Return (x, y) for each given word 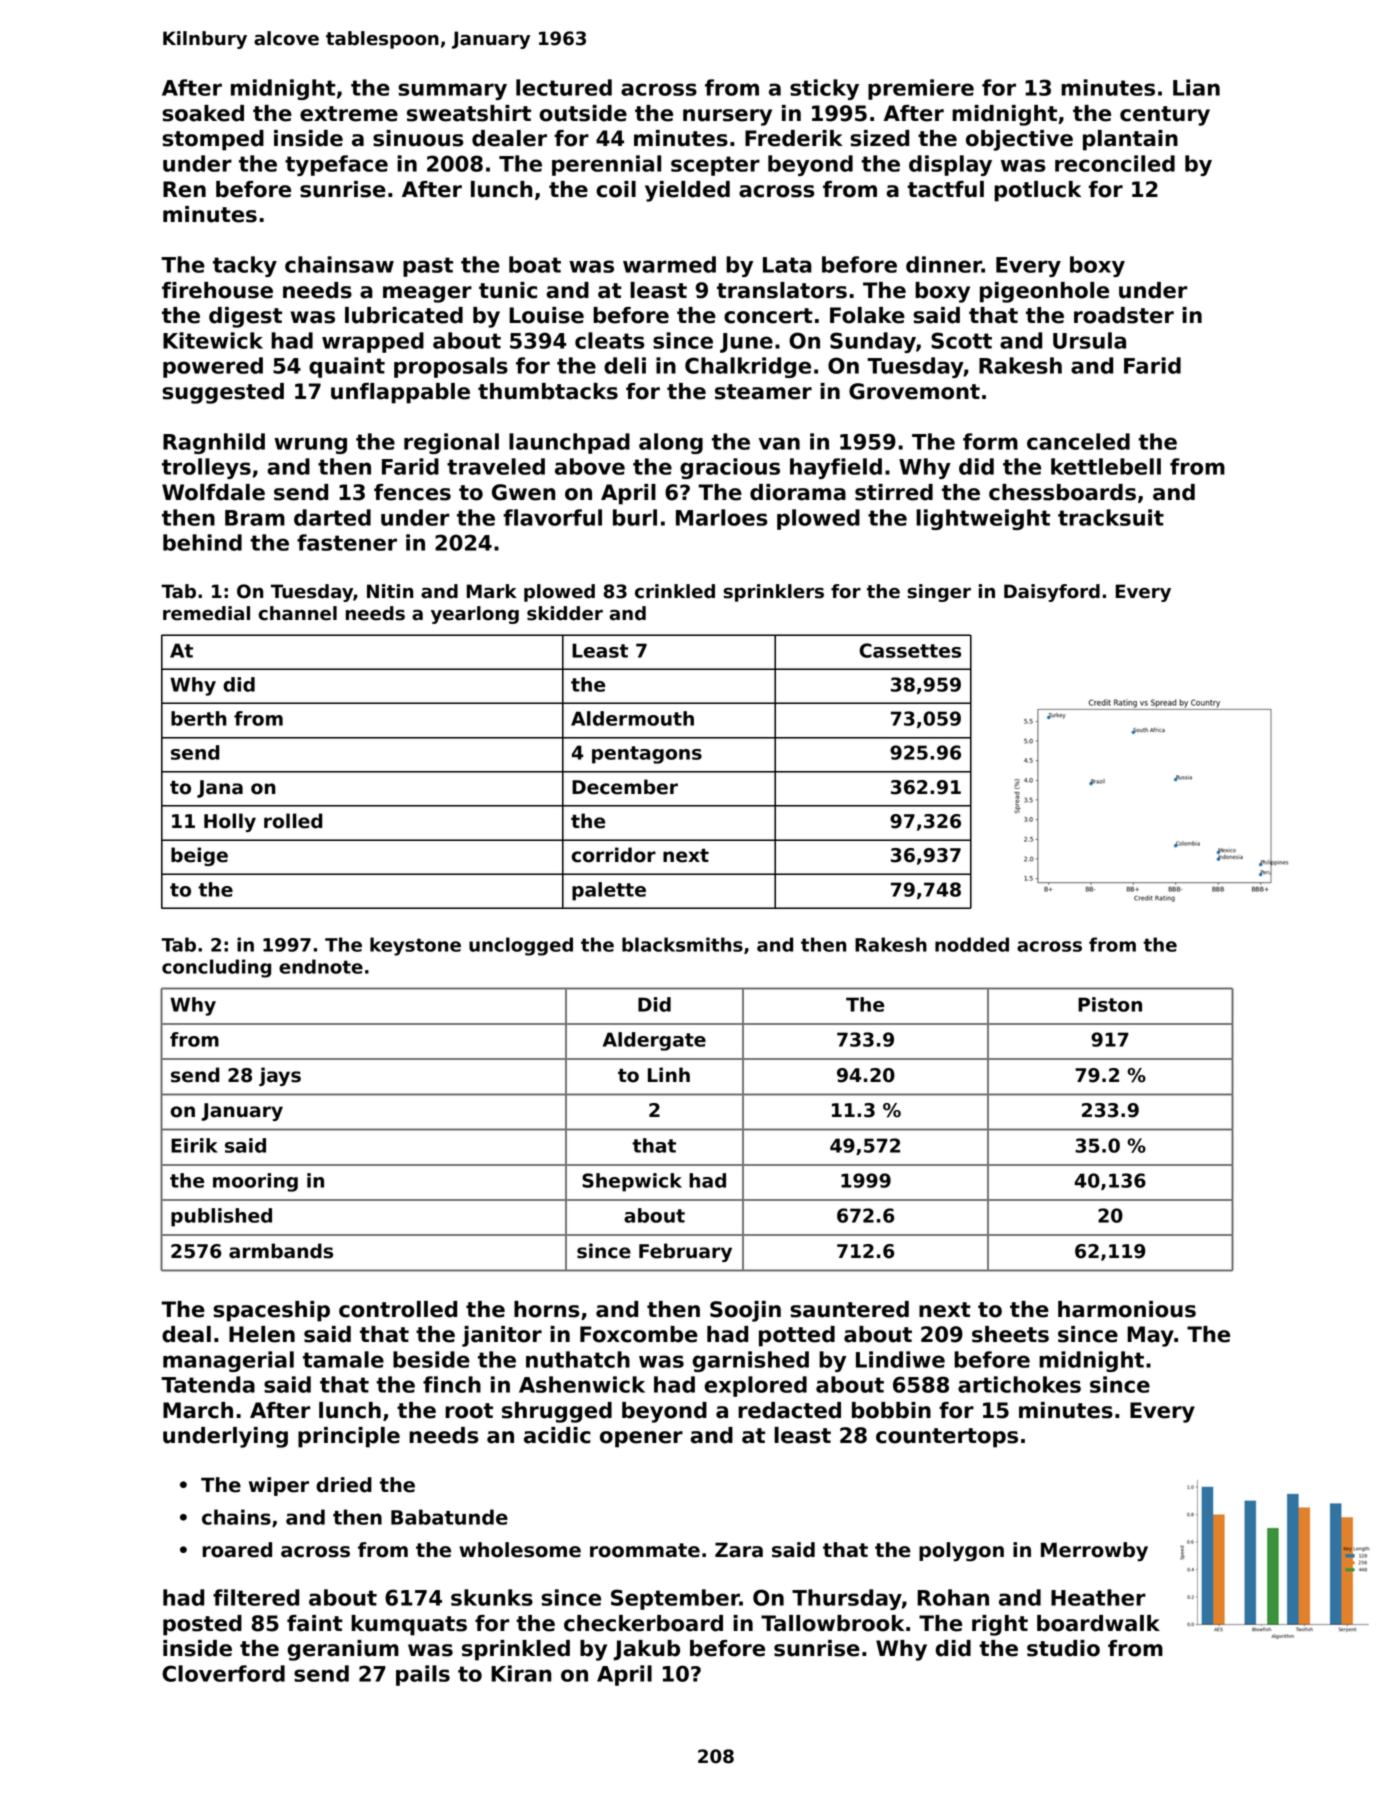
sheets (1010, 1334)
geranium (343, 1650)
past (428, 267)
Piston (1110, 1004)
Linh (669, 1074)
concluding (216, 968)
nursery (727, 117)
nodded (972, 944)
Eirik (194, 1145)
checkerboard (643, 1623)
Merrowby (1094, 1552)
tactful (945, 189)
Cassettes (910, 650)
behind (202, 542)
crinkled (675, 591)
